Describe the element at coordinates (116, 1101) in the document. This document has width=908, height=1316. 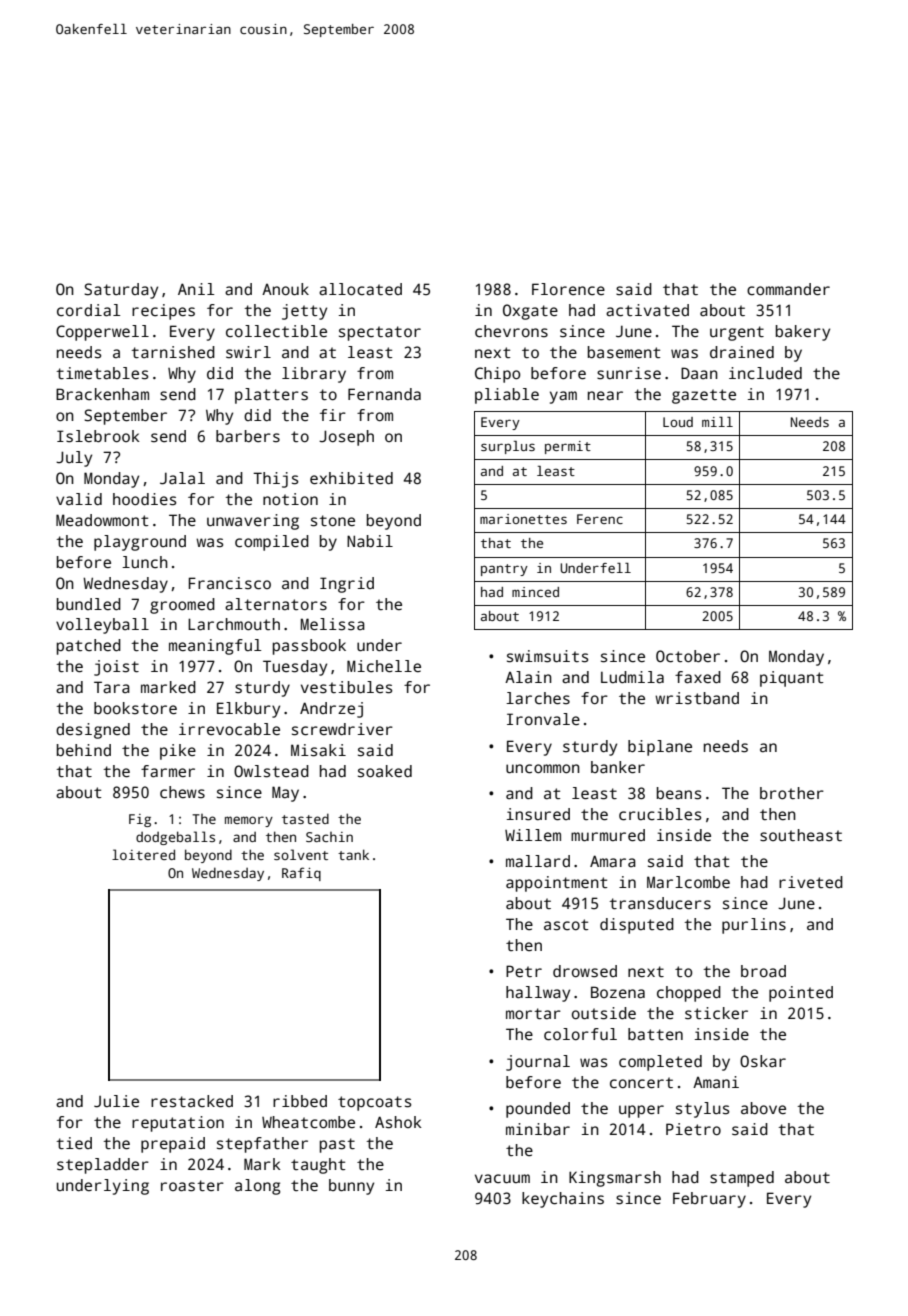
I see `Julie` at that location.
